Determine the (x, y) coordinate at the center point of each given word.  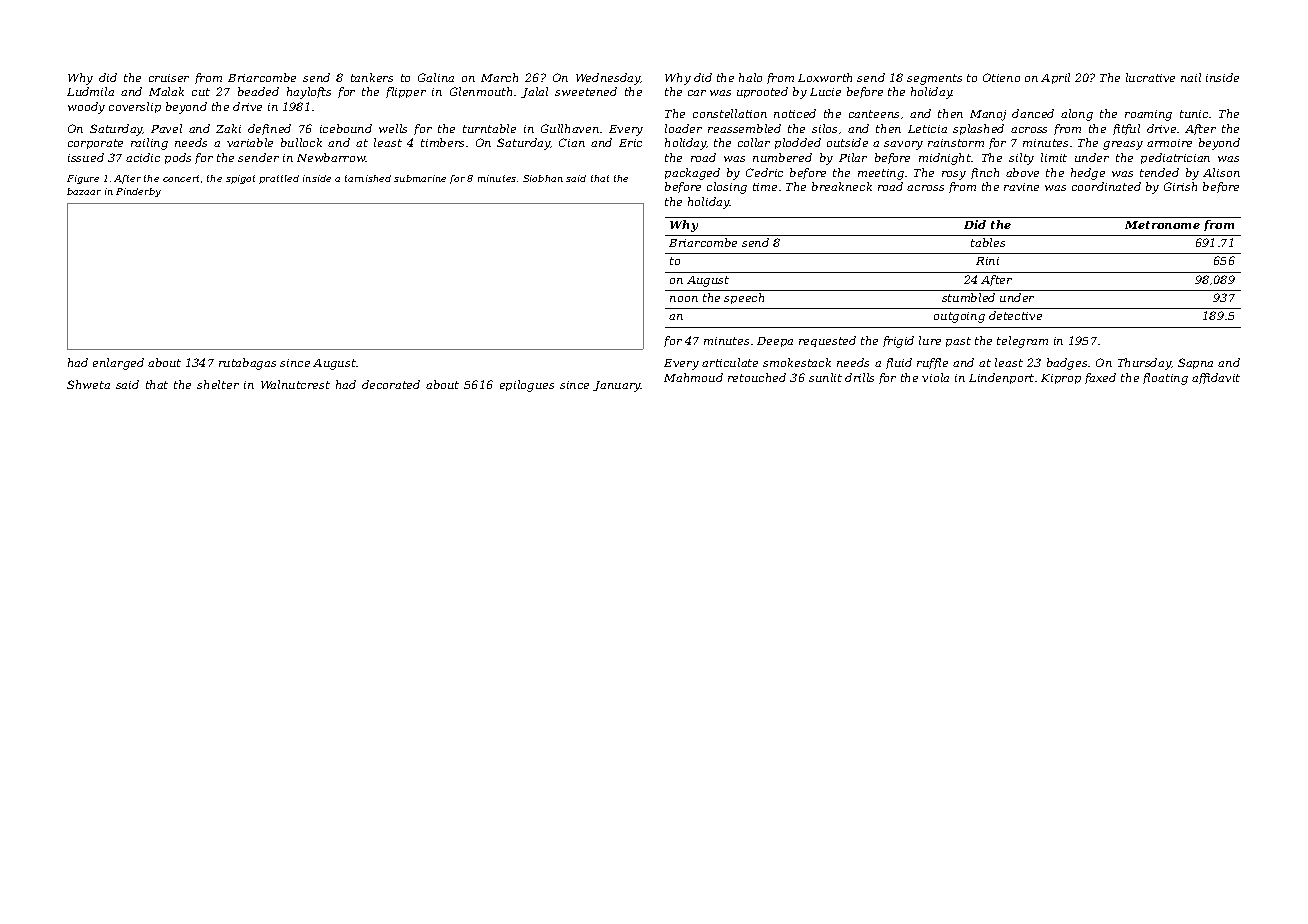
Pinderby (138, 192)
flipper (406, 92)
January (617, 386)
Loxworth (825, 77)
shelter (218, 384)
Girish (1180, 186)
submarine (420, 178)
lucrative (1150, 77)
